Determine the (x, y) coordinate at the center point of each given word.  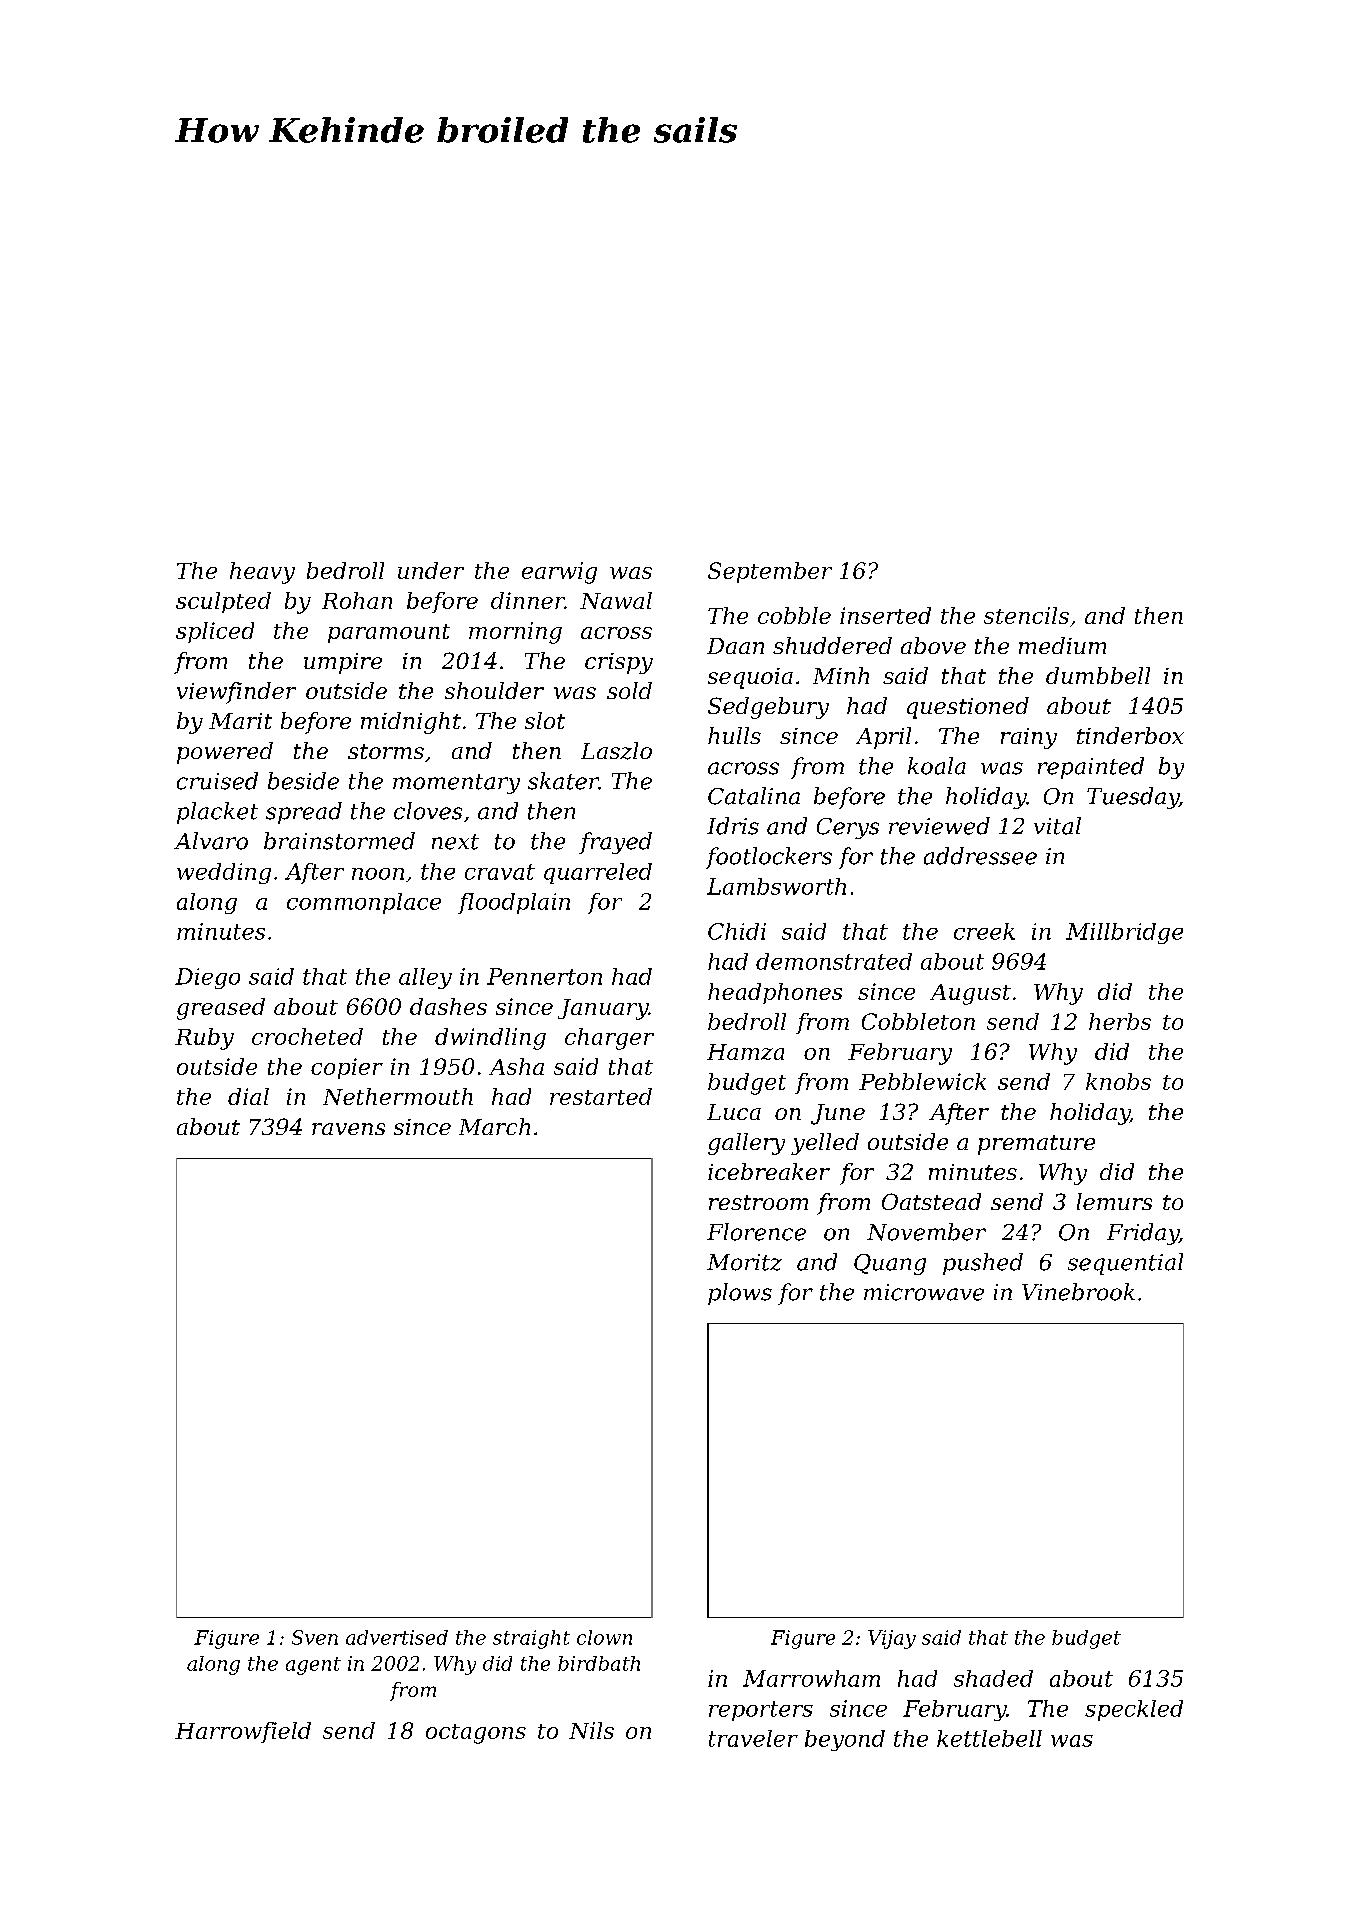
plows (740, 1294)
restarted (601, 1096)
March (494, 1126)
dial (248, 1096)
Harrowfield (243, 1732)
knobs (1118, 1081)
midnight (411, 723)
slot (545, 720)
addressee (980, 856)
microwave (924, 1292)
